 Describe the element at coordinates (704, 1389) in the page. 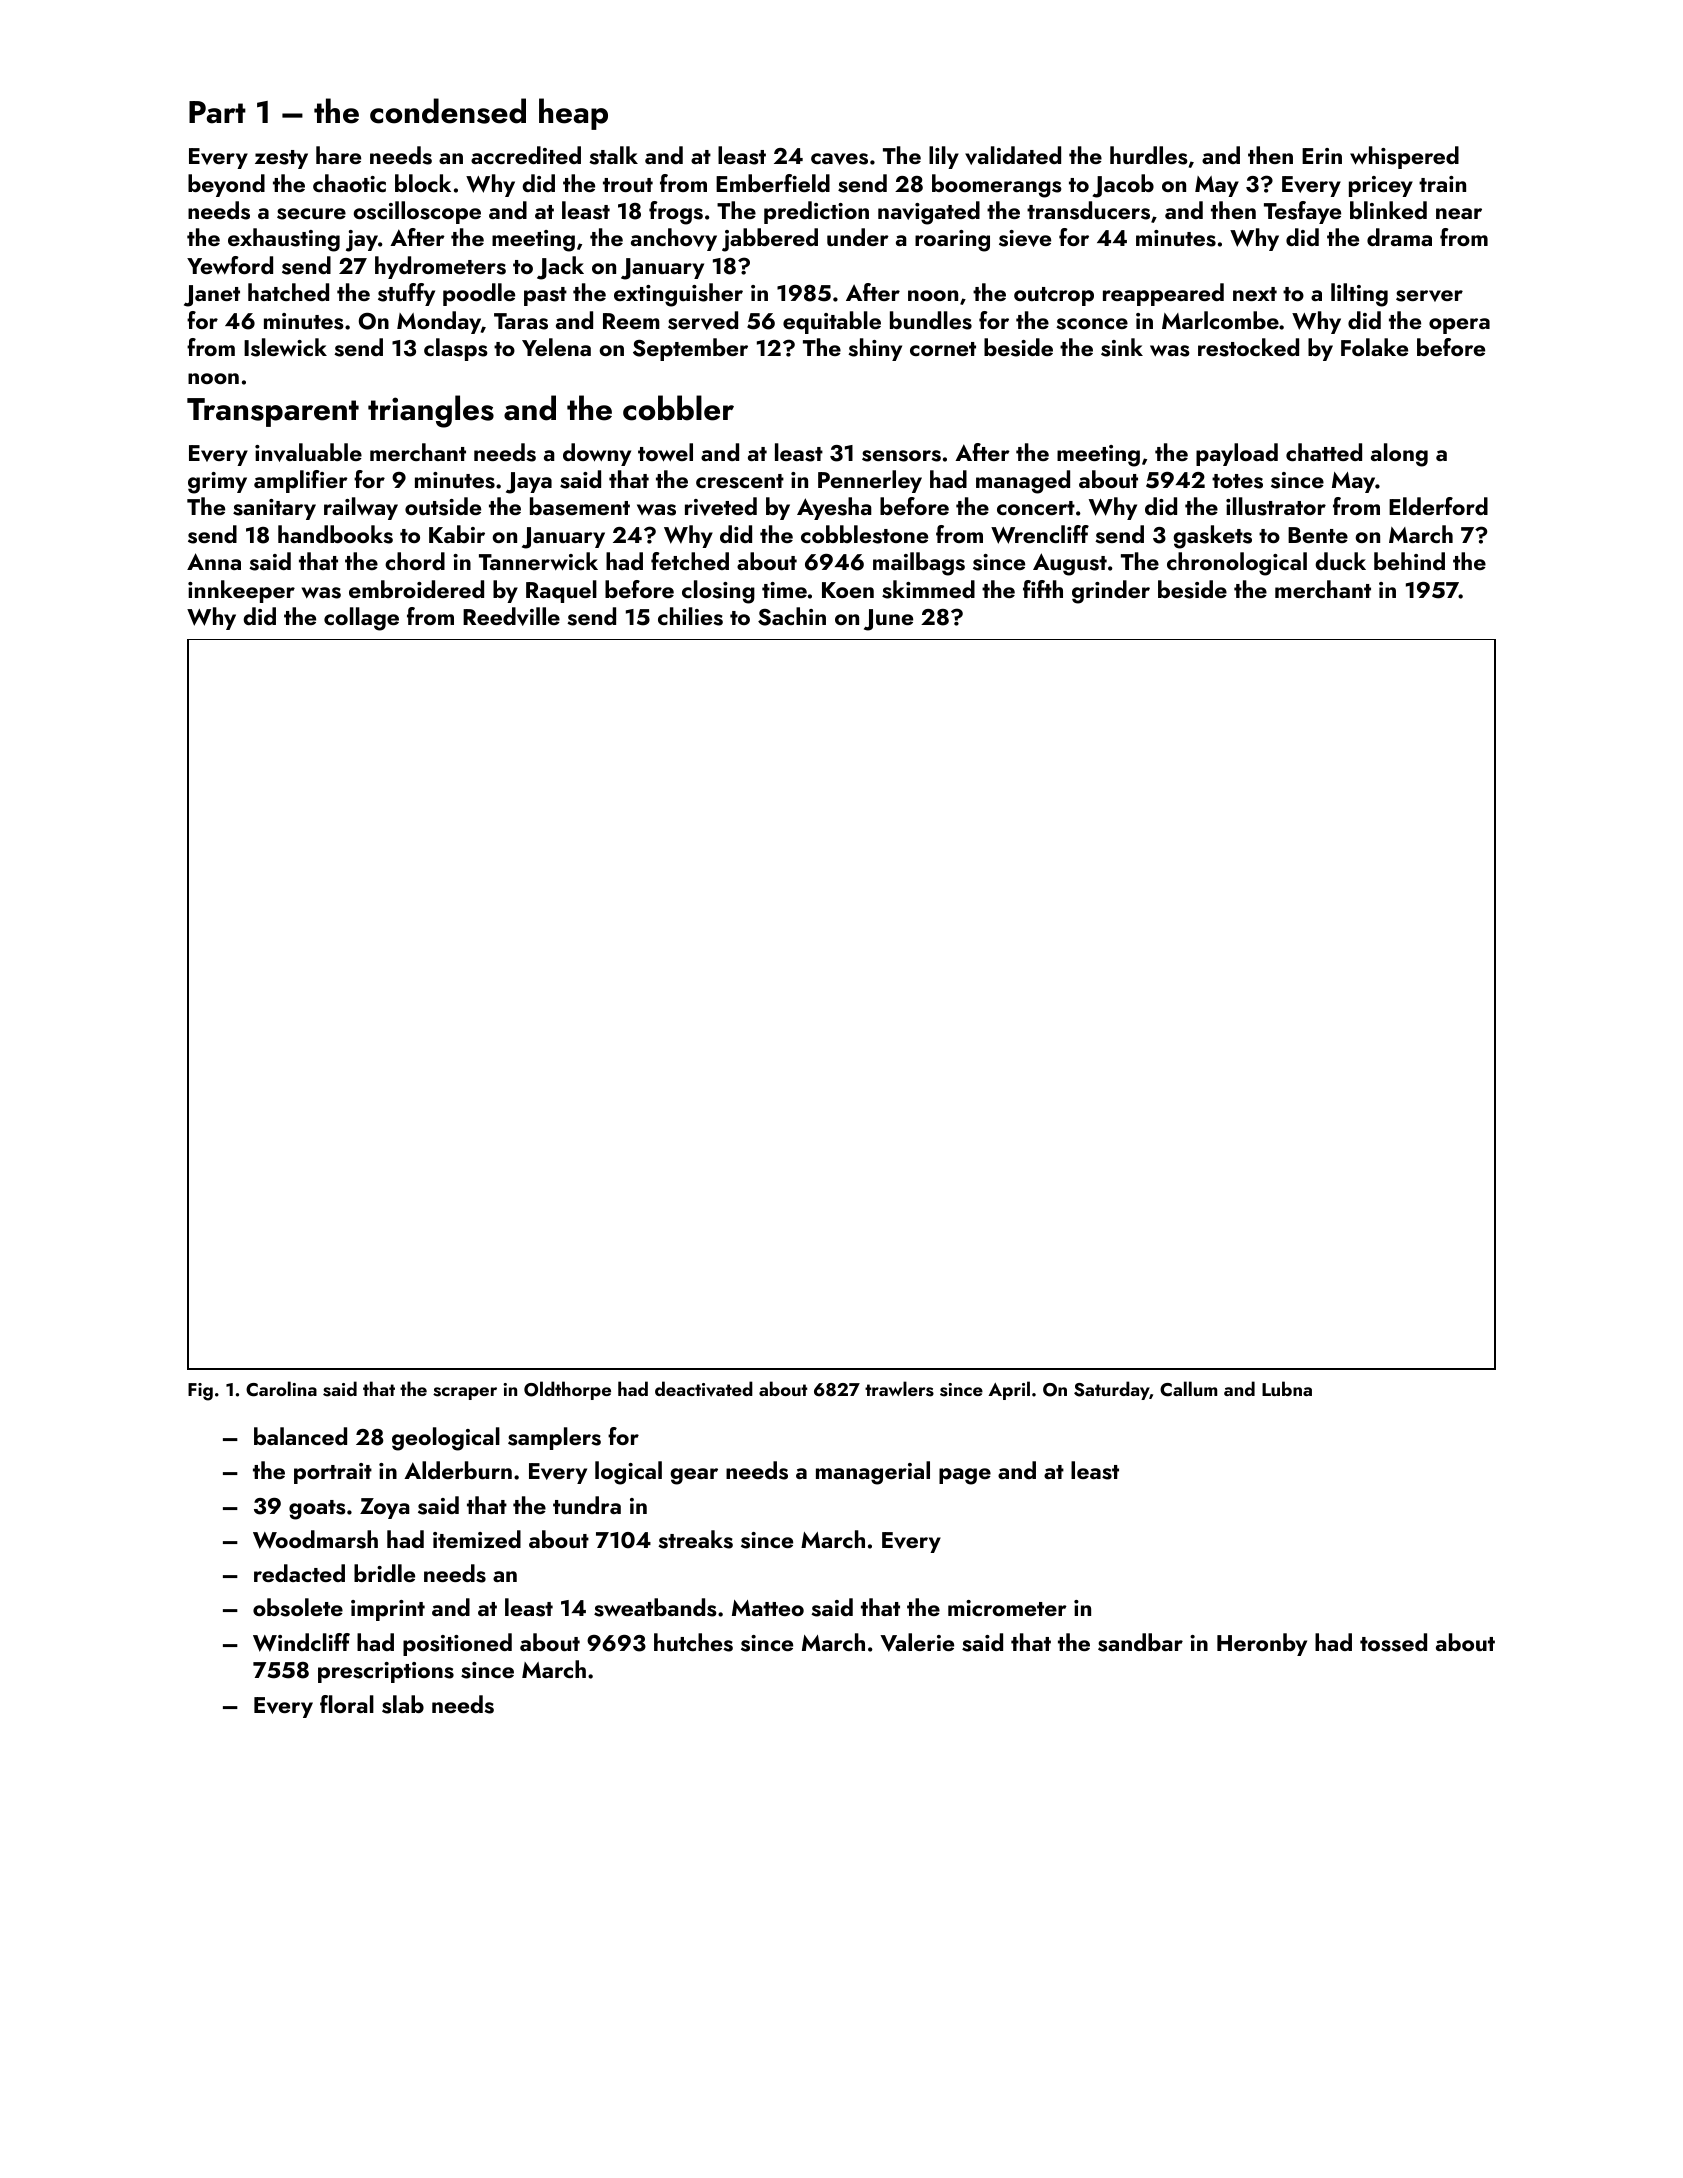

I see `deactivated` at that location.
